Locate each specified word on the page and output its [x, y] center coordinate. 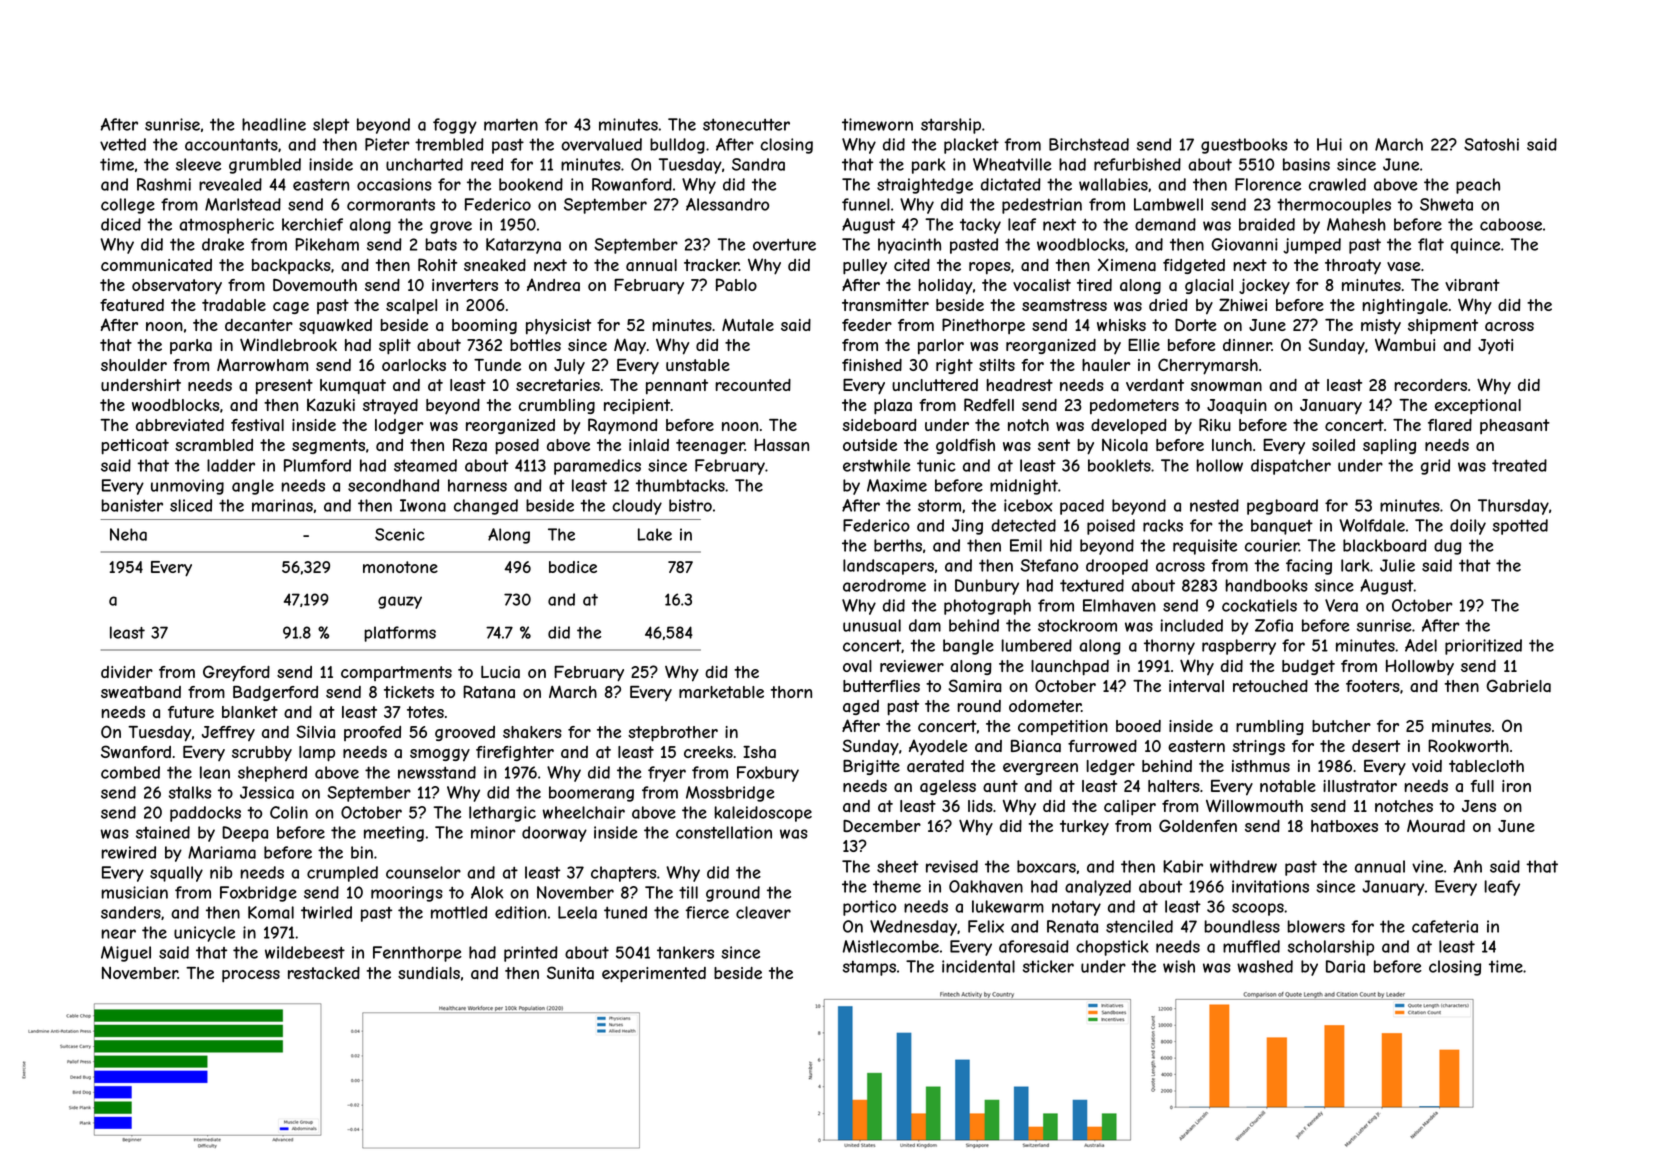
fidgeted [1194, 266]
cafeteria [1445, 926]
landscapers [888, 567]
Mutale [748, 324]
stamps [869, 968]
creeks [708, 752]
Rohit [437, 264]
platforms [400, 634]
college [128, 206]
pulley [865, 267]
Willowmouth [1254, 805]
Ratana [489, 691]
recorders [1430, 385]
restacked [324, 973]
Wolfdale [1372, 525]
